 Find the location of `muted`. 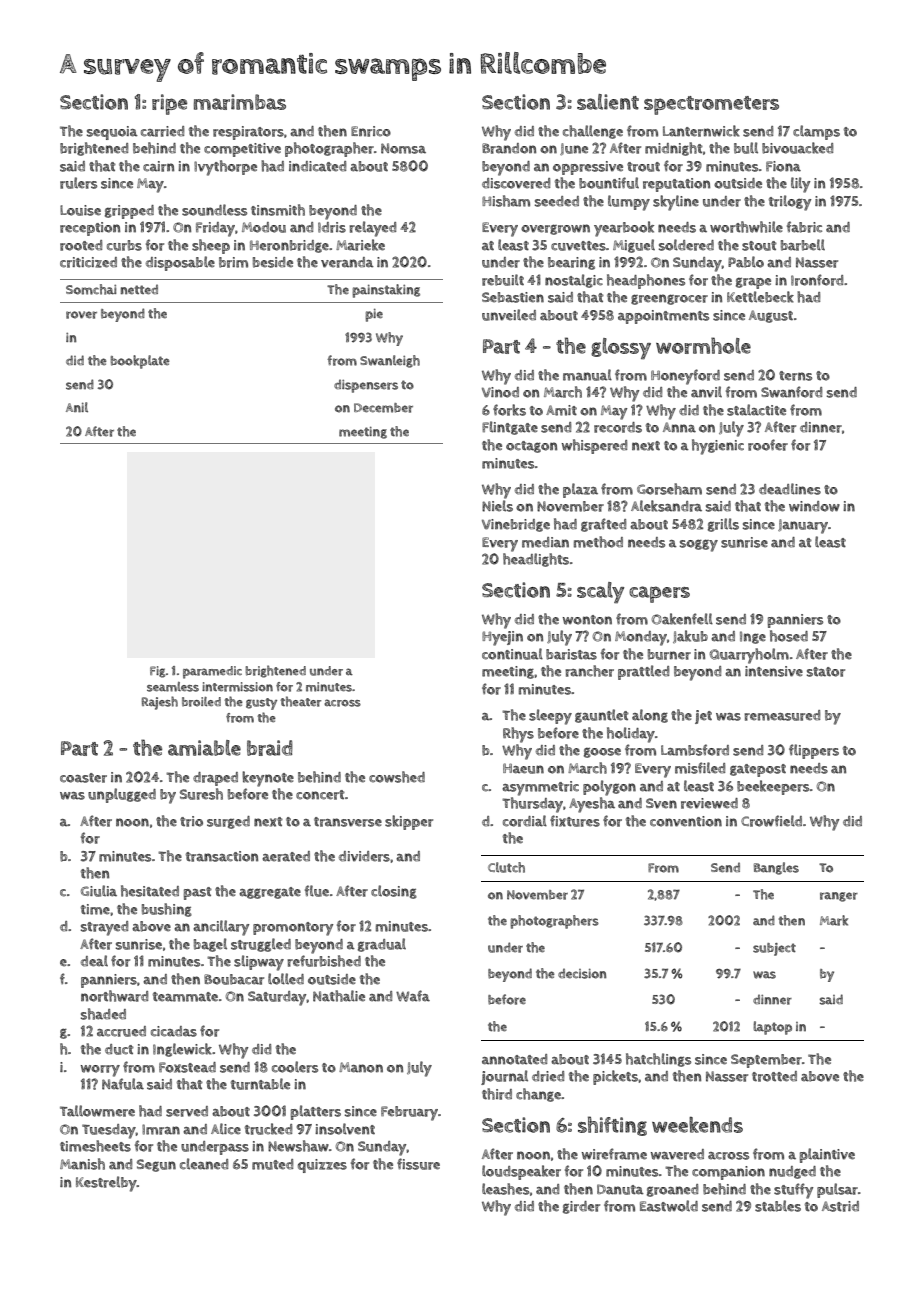

muted is located at coordinates (272, 1164).
